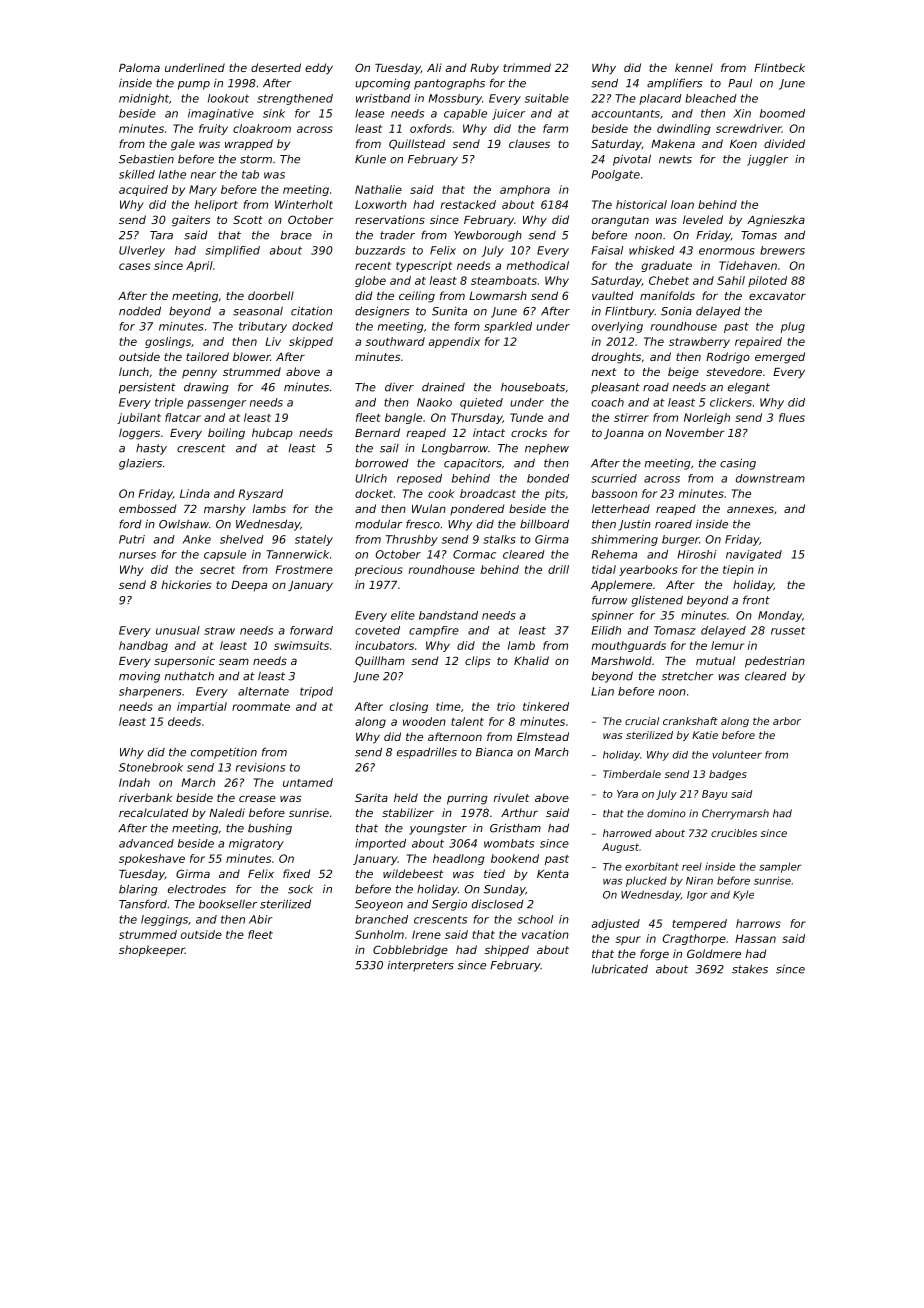  What do you see at coordinates (234, 661) in the document?
I see `seam` at bounding box center [234, 661].
